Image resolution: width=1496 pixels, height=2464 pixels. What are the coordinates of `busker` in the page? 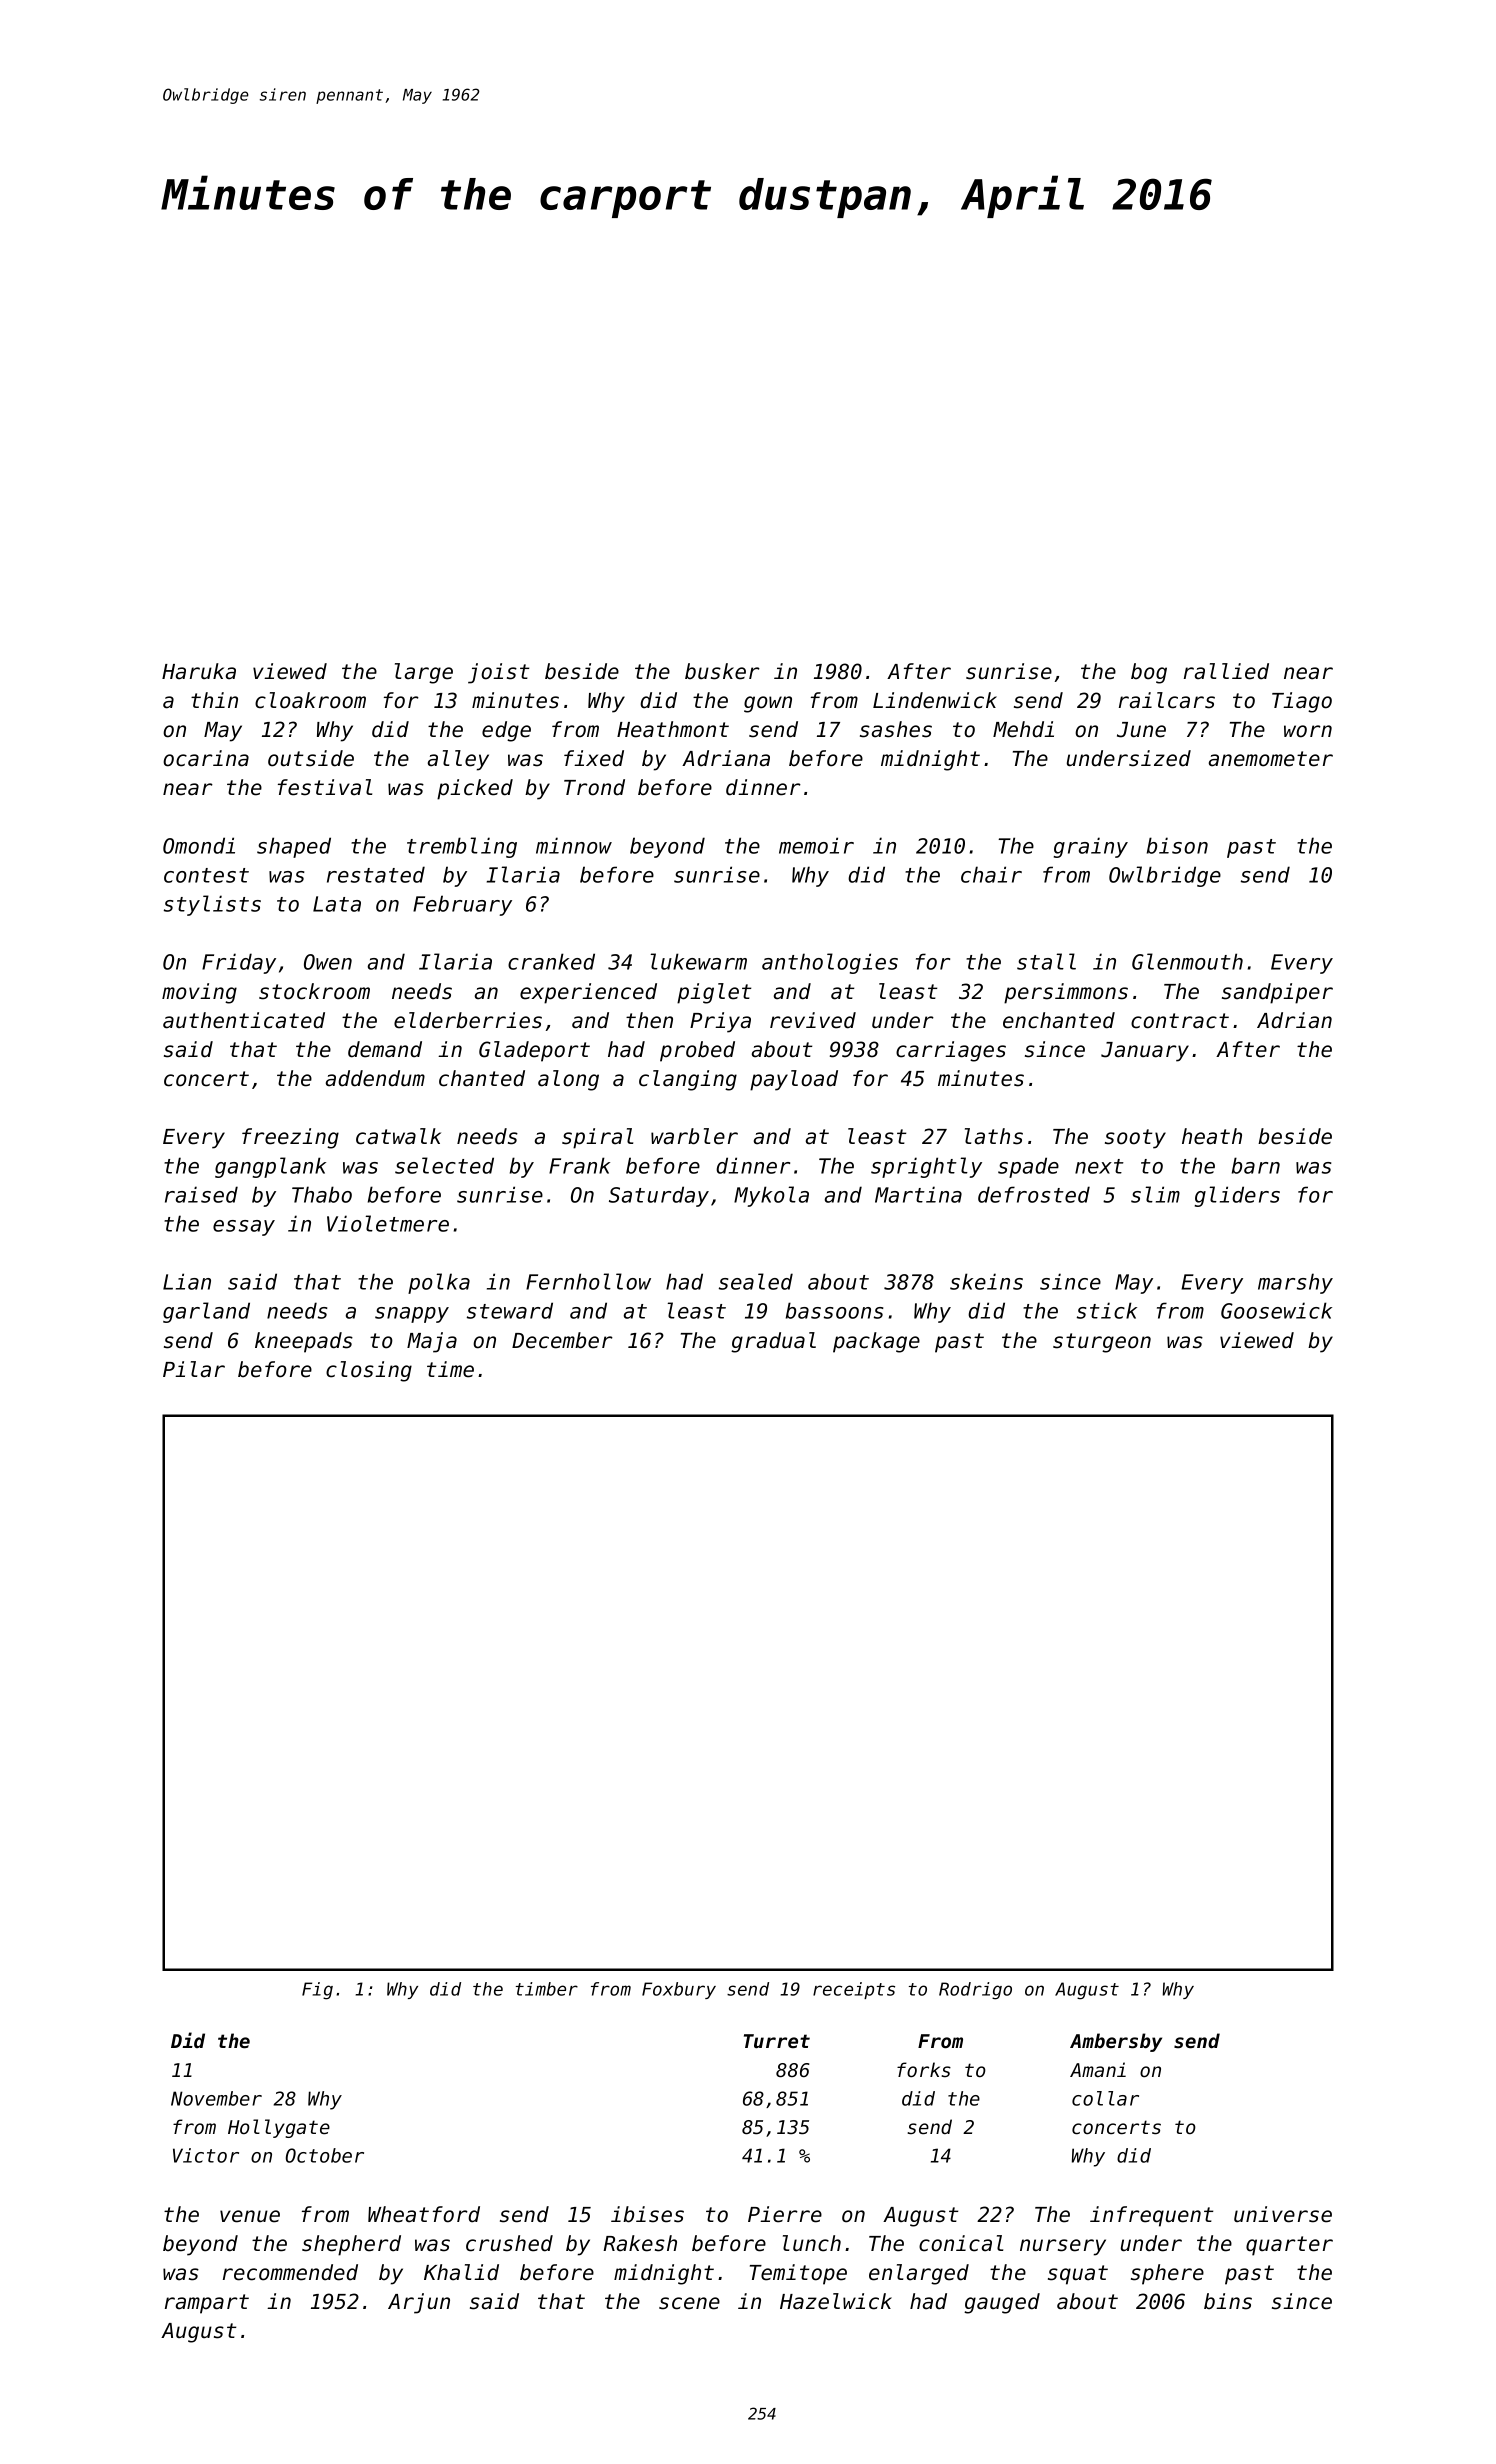 It's located at (722, 671).
